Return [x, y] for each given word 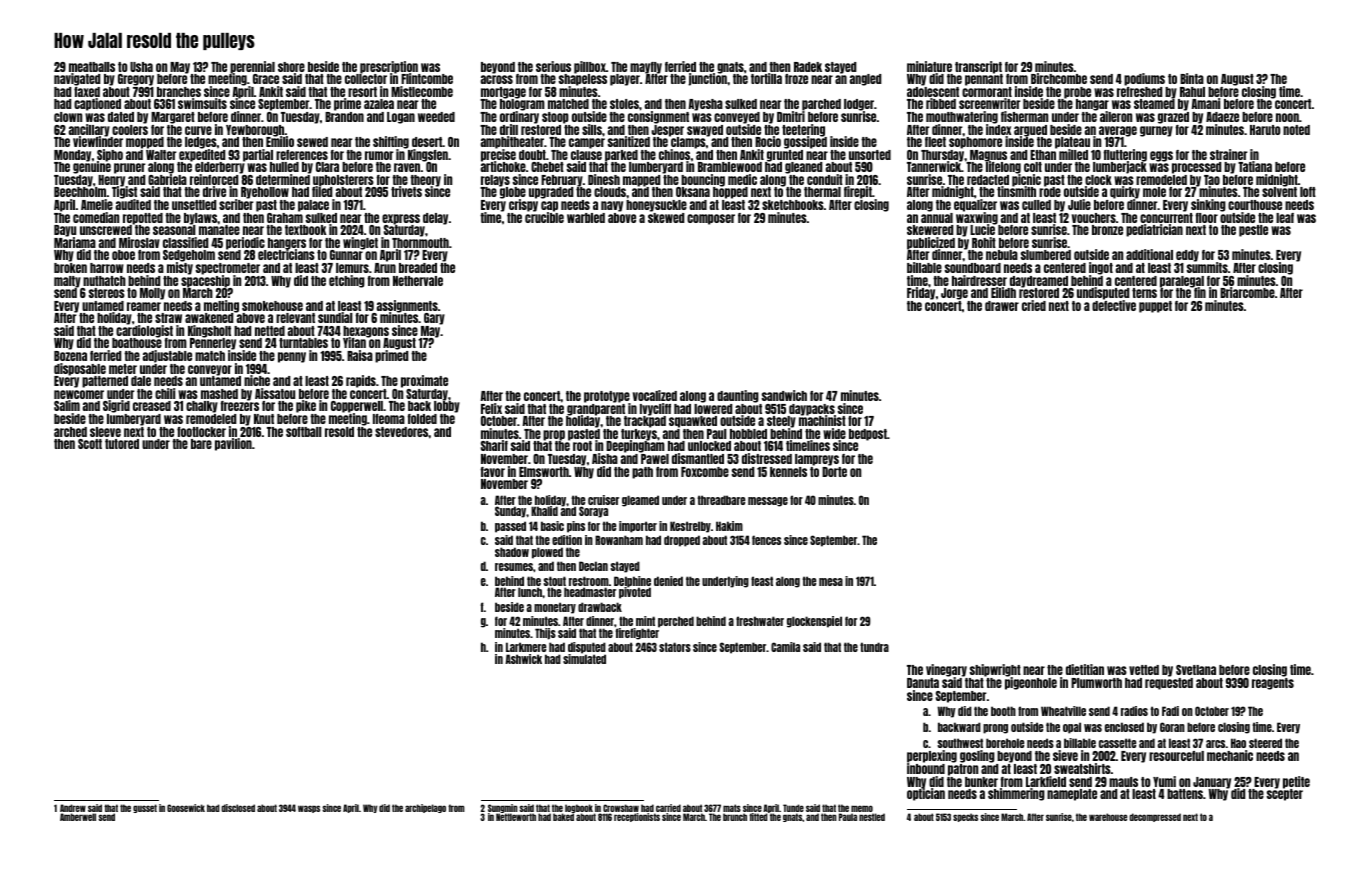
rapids [361, 381]
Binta [1192, 78]
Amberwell [78, 817]
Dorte [834, 472]
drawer [1002, 306]
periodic [245, 243]
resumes [514, 567]
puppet [1155, 307]
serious [553, 66]
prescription [389, 67]
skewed [666, 218]
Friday [921, 294]
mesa [831, 582]
